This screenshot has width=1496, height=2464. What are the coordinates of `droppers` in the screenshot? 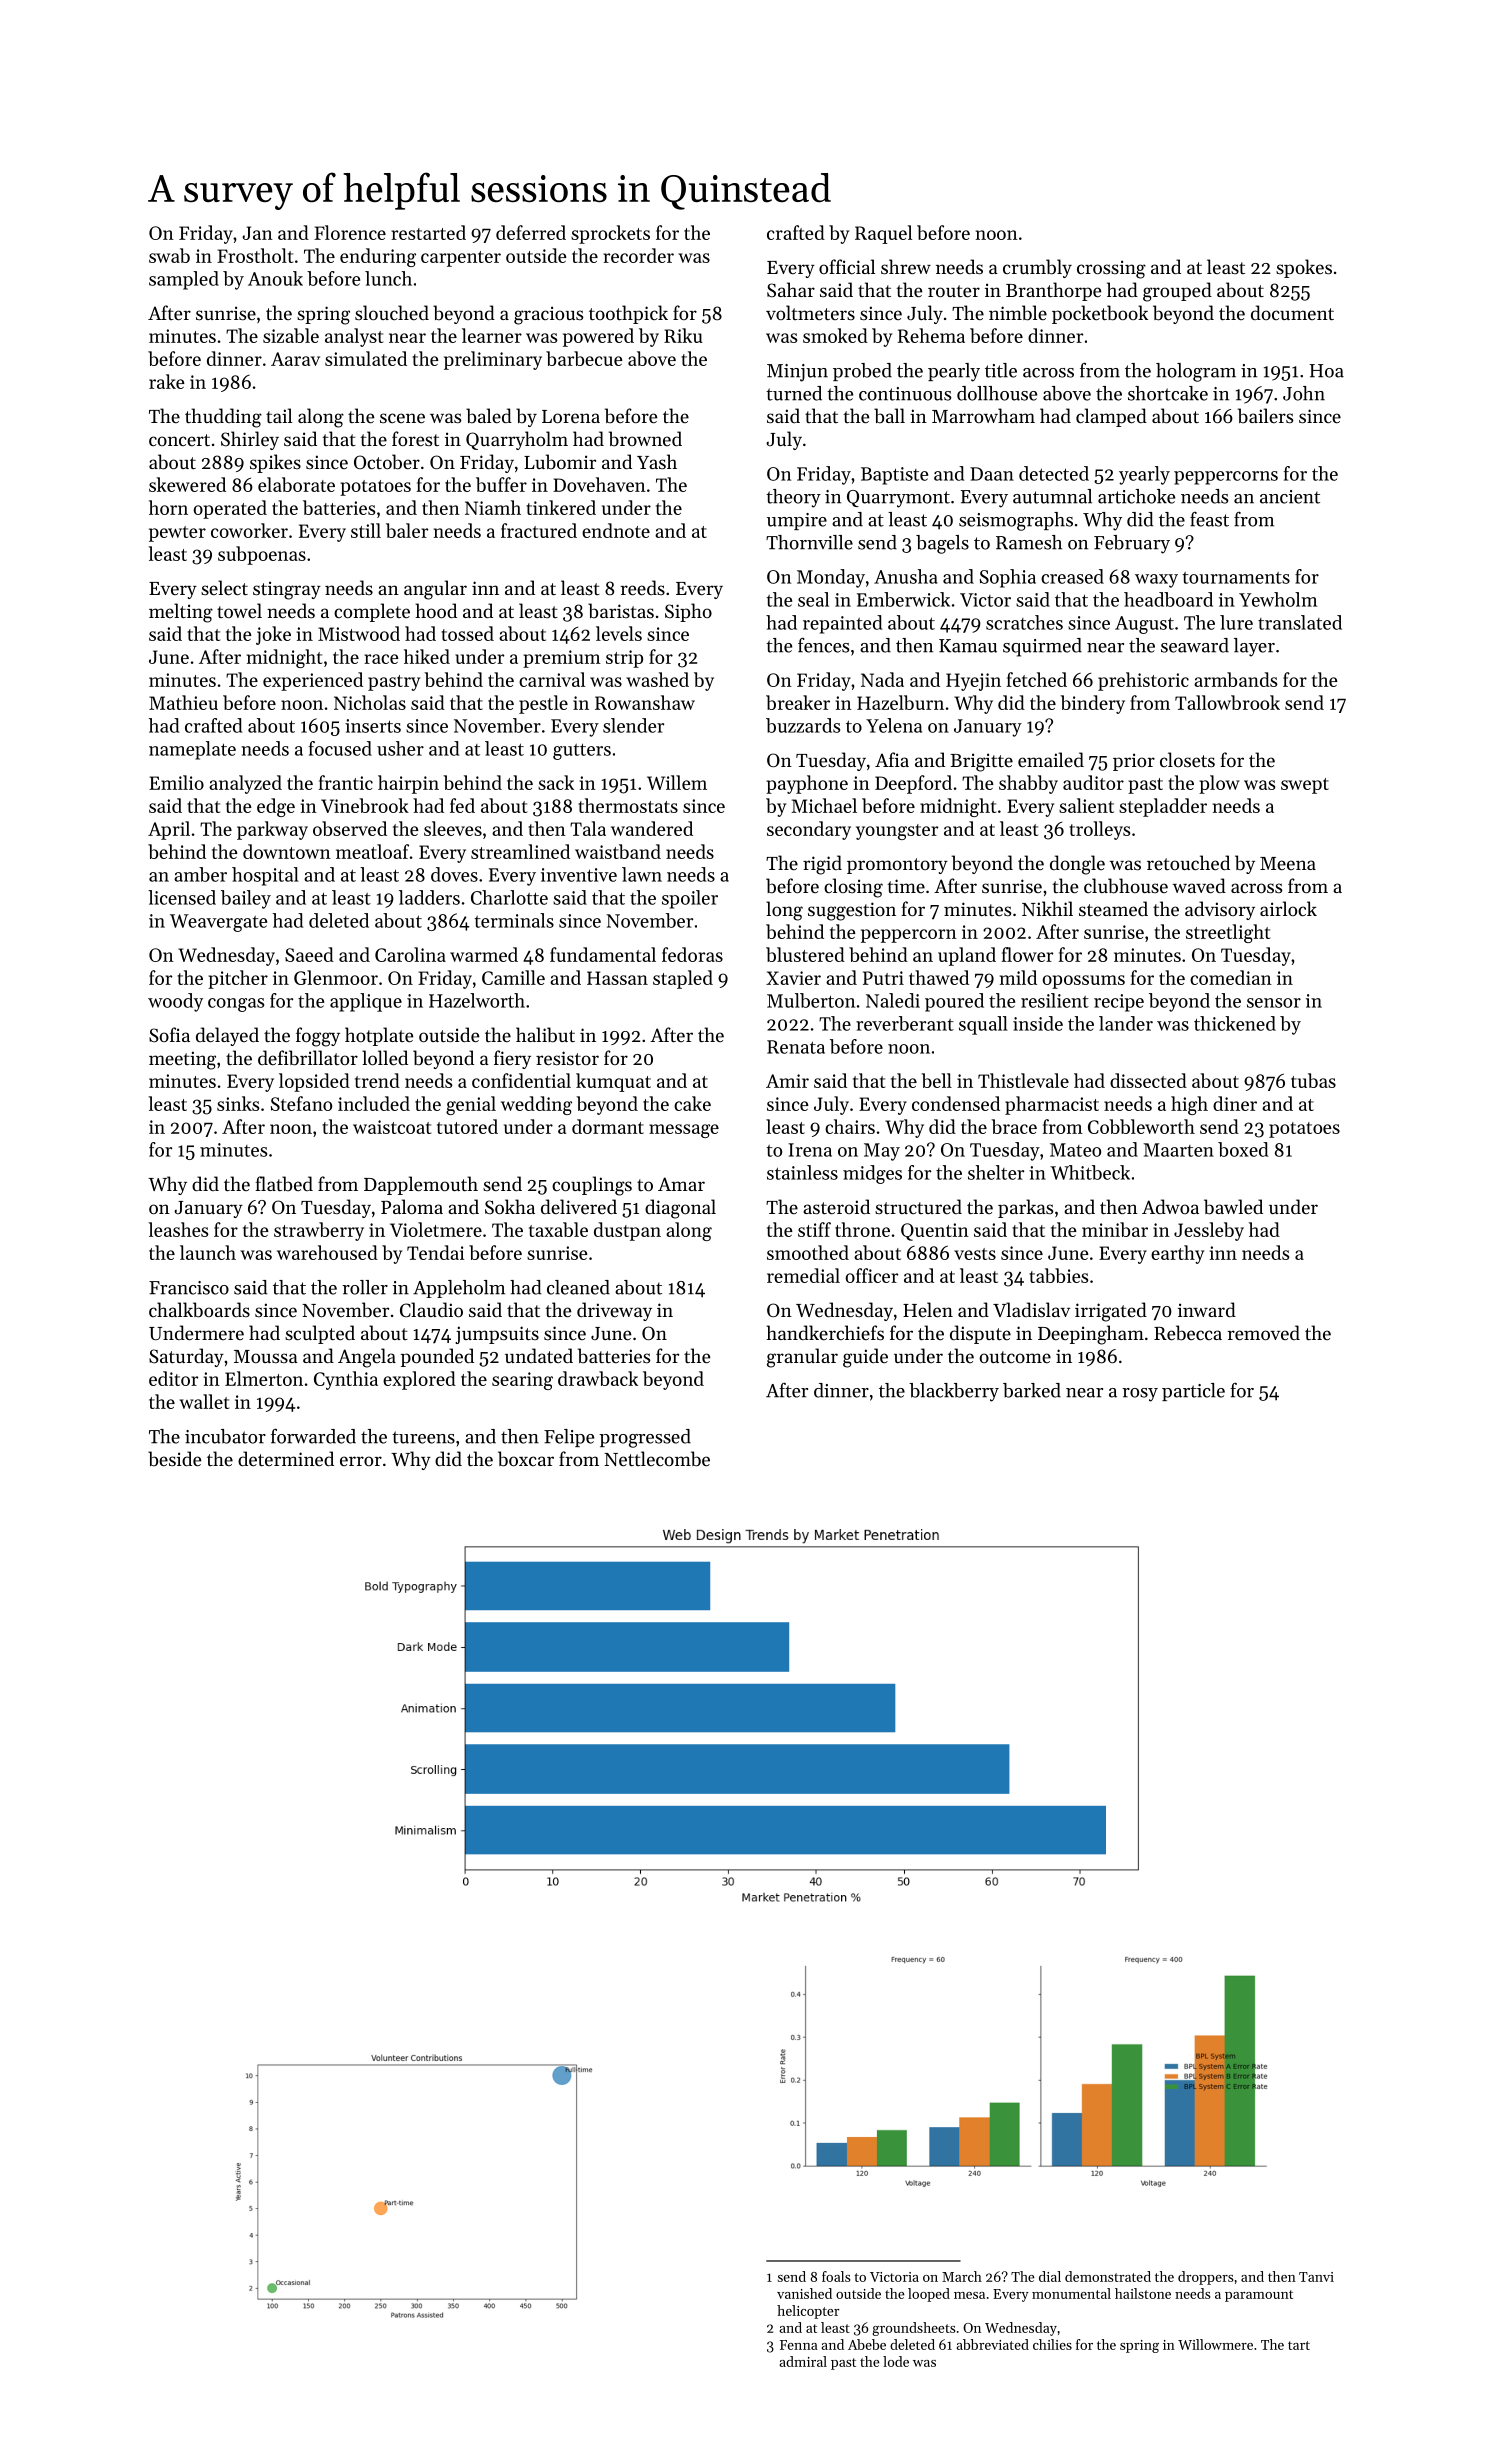 It's located at (1206, 2278).
